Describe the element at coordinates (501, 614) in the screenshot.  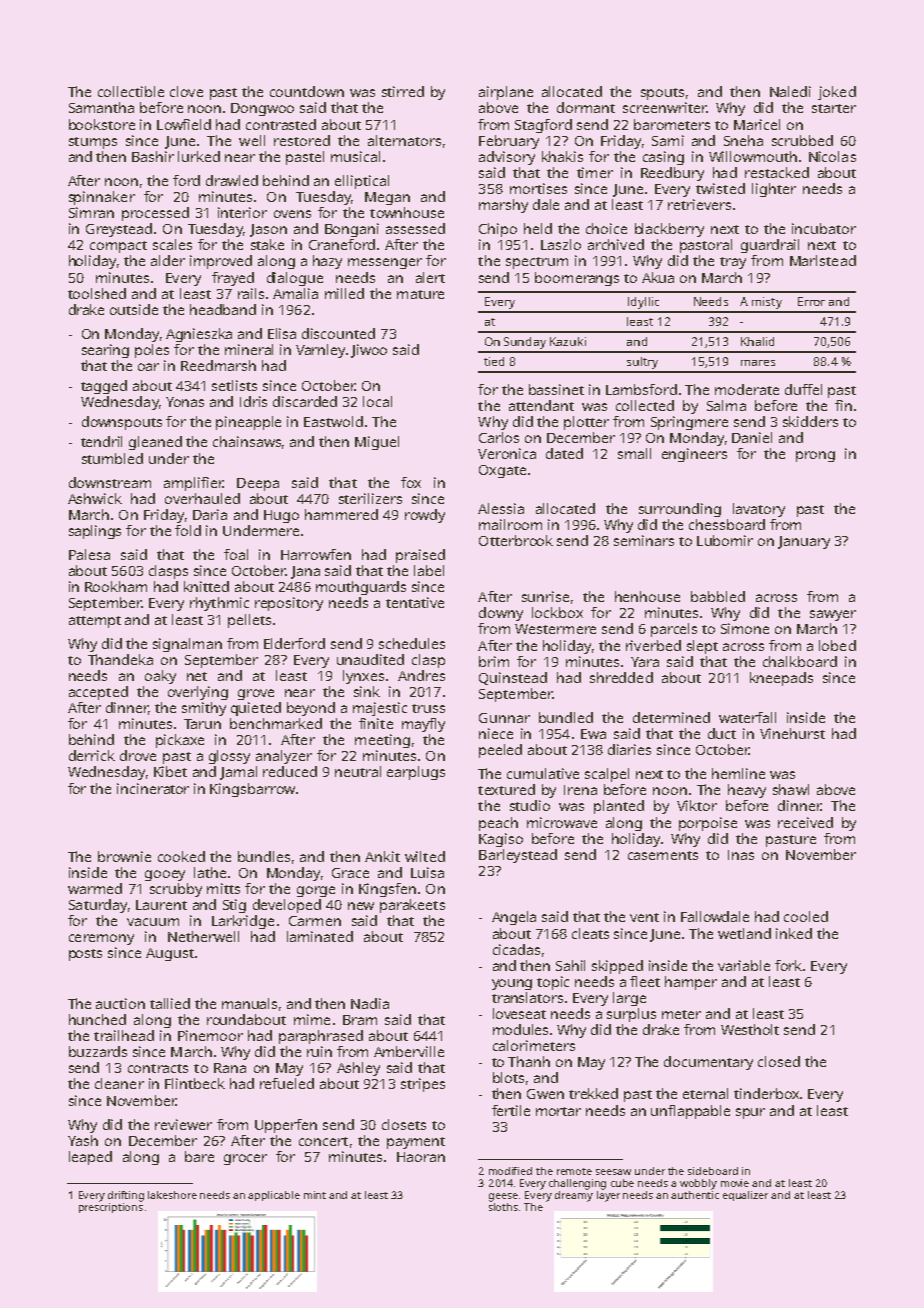
I see `downy` at that location.
